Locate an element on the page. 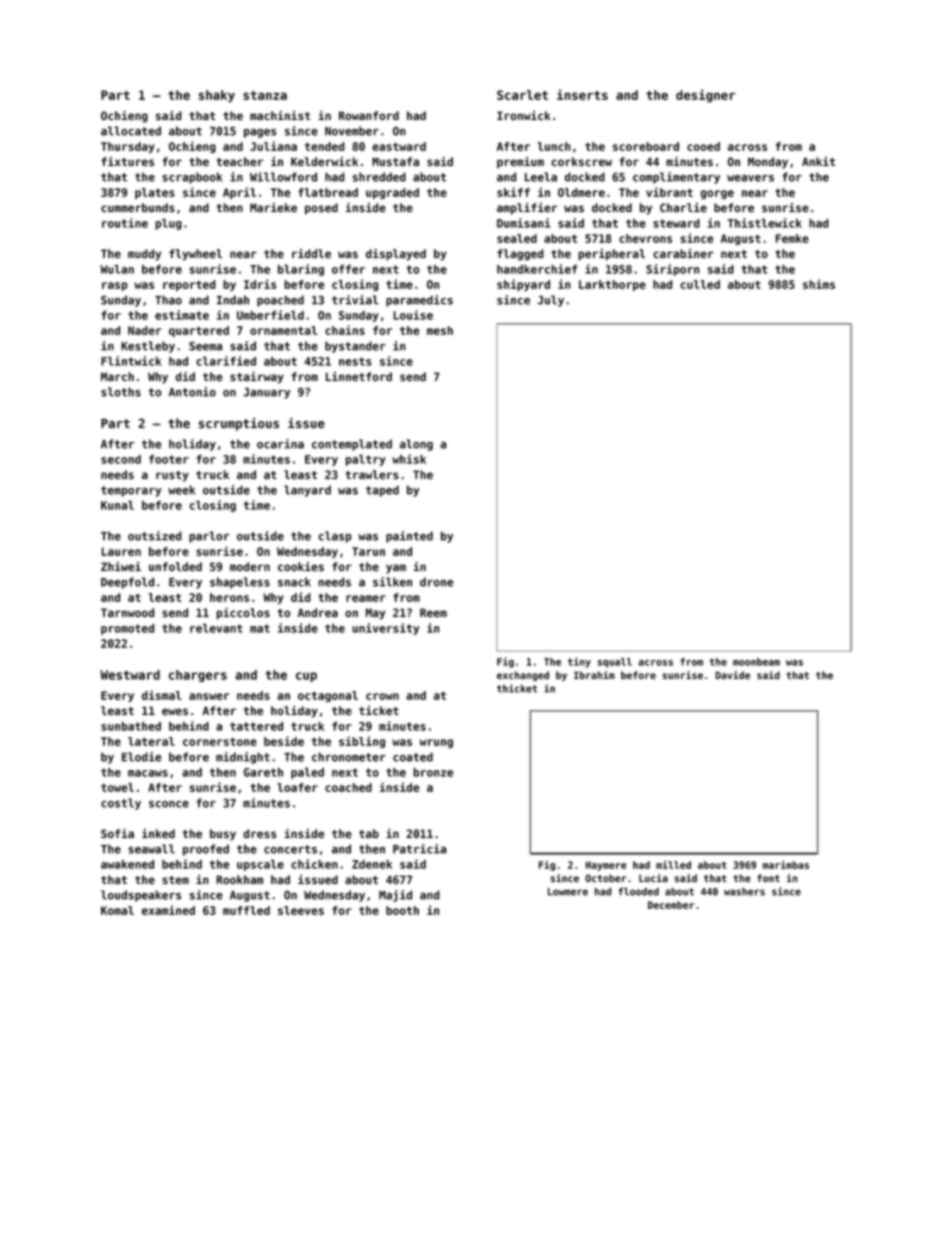  July is located at coordinates (551, 301).
